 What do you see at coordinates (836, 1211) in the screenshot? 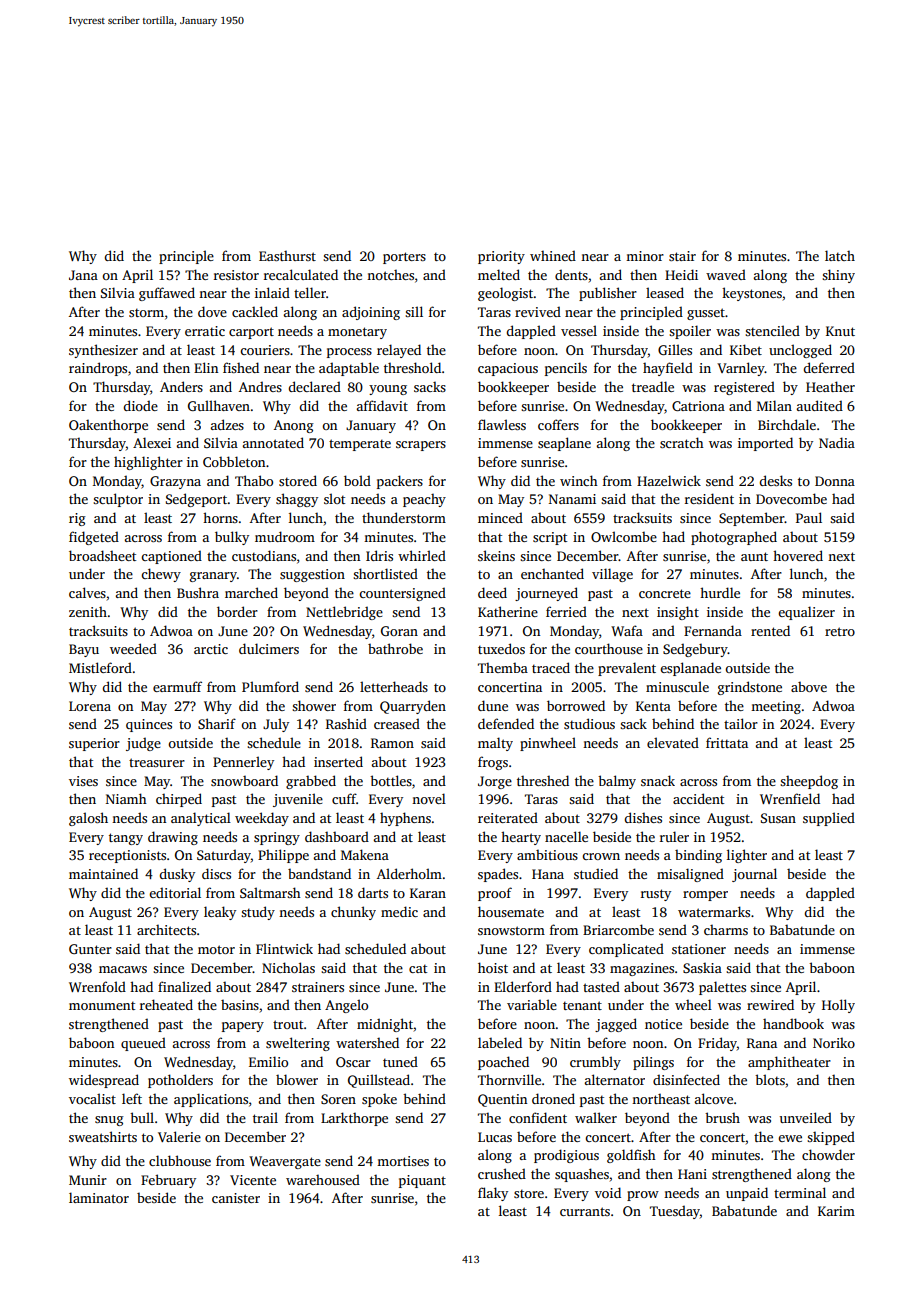
I see `Karim` at bounding box center [836, 1211].
